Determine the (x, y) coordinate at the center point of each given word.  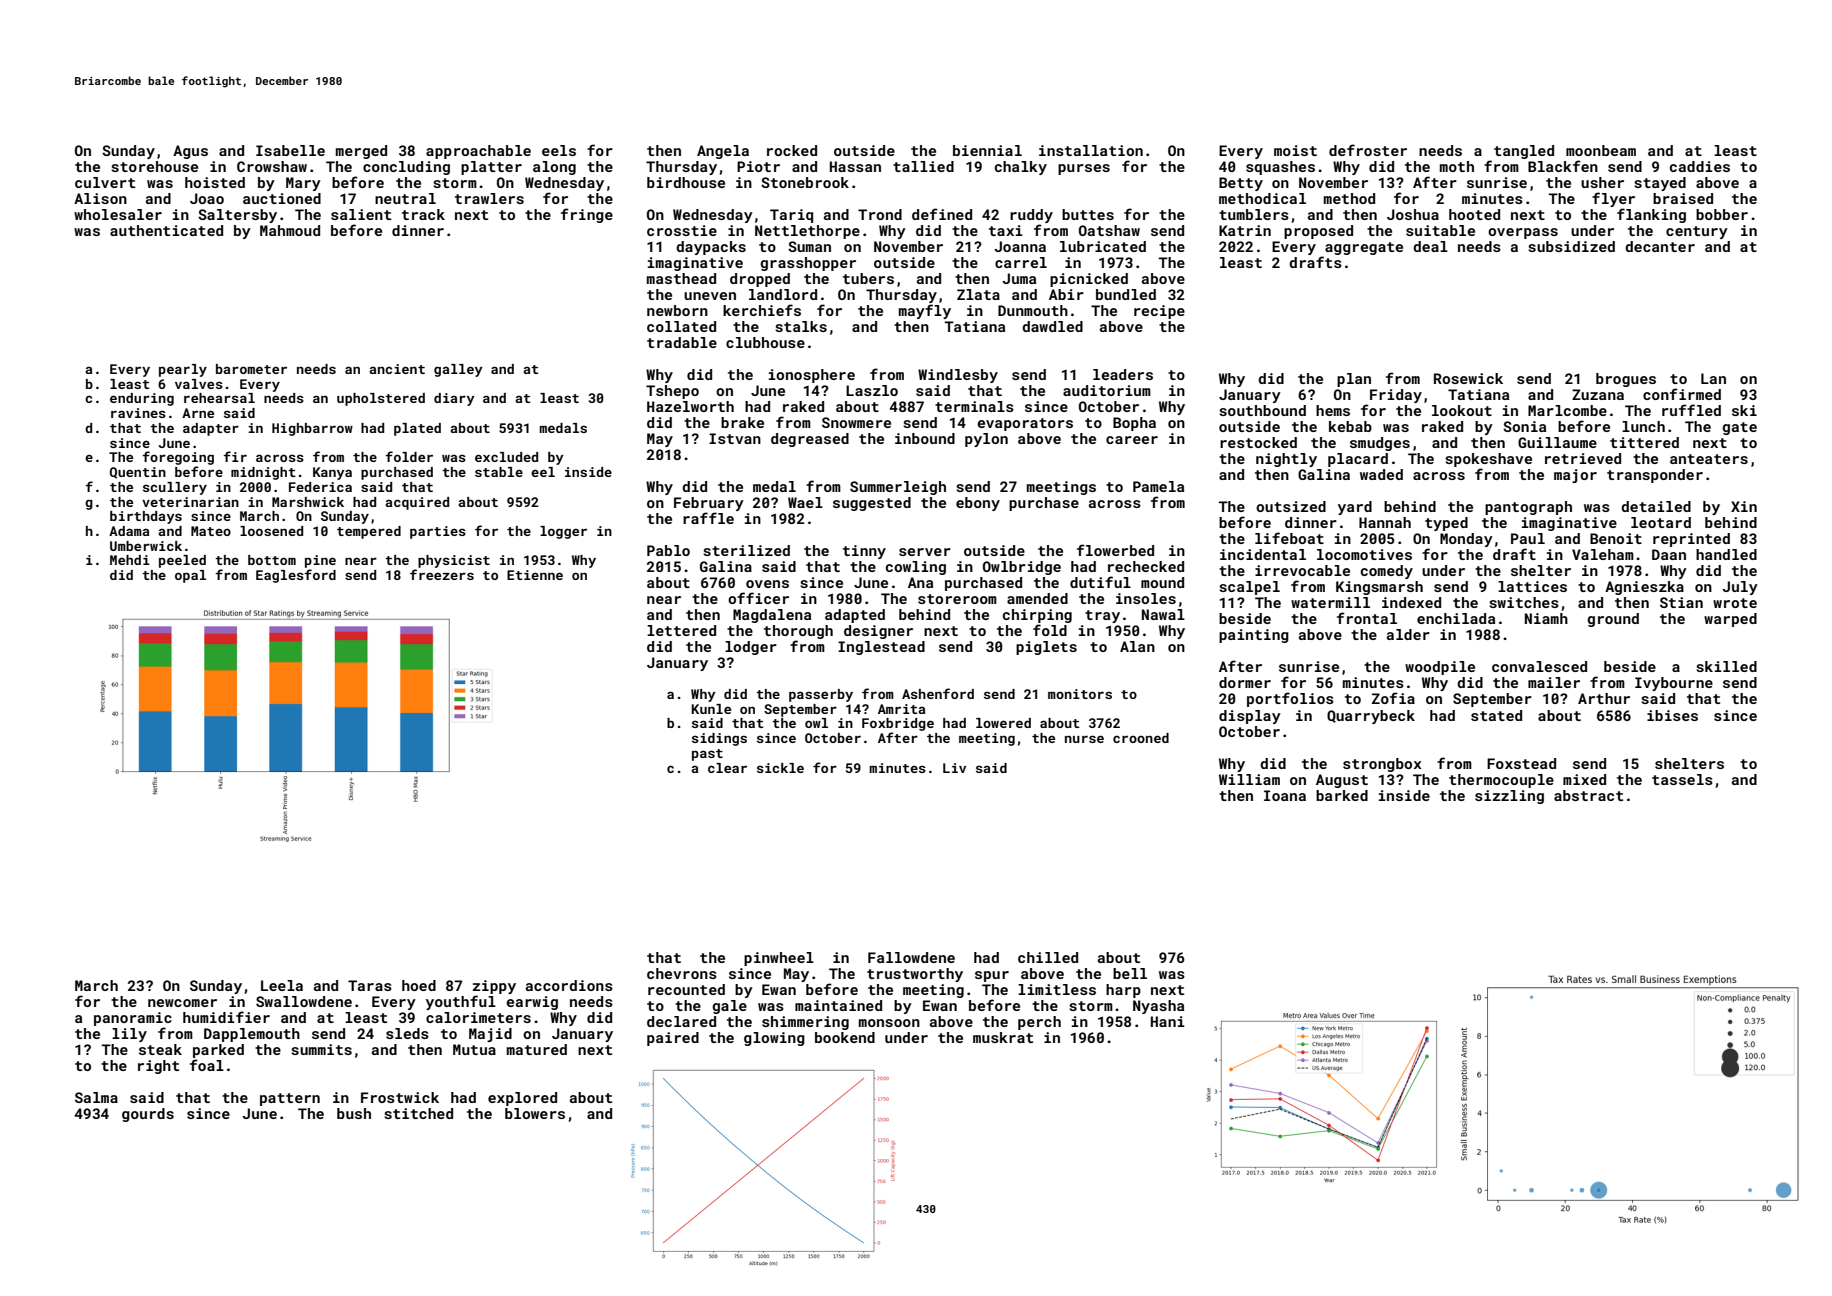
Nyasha (1158, 1007)
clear (727, 768)
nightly (1286, 460)
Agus (190, 152)
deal (1430, 246)
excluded (506, 457)
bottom (272, 560)
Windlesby (958, 376)
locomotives (1364, 554)
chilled (1048, 957)
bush (354, 1113)
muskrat (1003, 1037)
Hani (1168, 1021)
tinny (864, 552)
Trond (880, 214)
